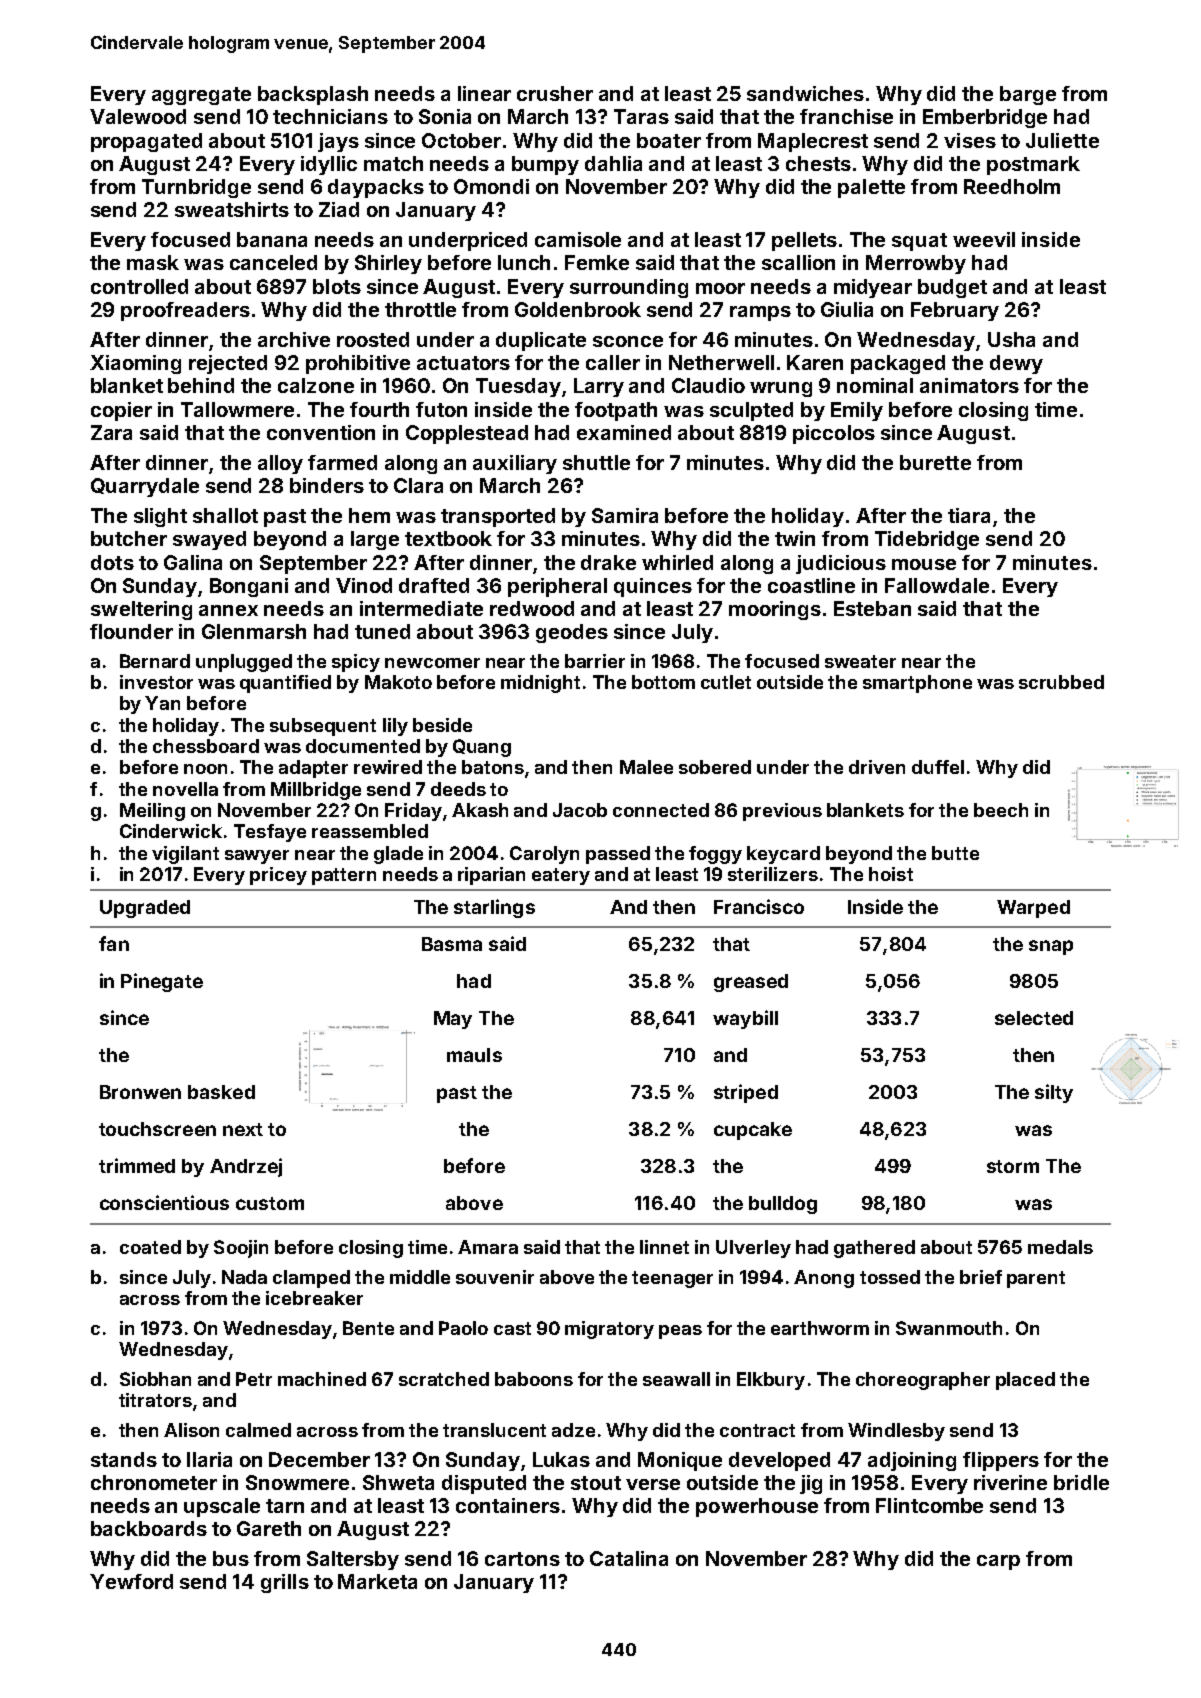 The height and width of the screenshot is (1698, 1201). Describe the element at coordinates (129, 538) in the screenshot. I see `butcher` at that location.
